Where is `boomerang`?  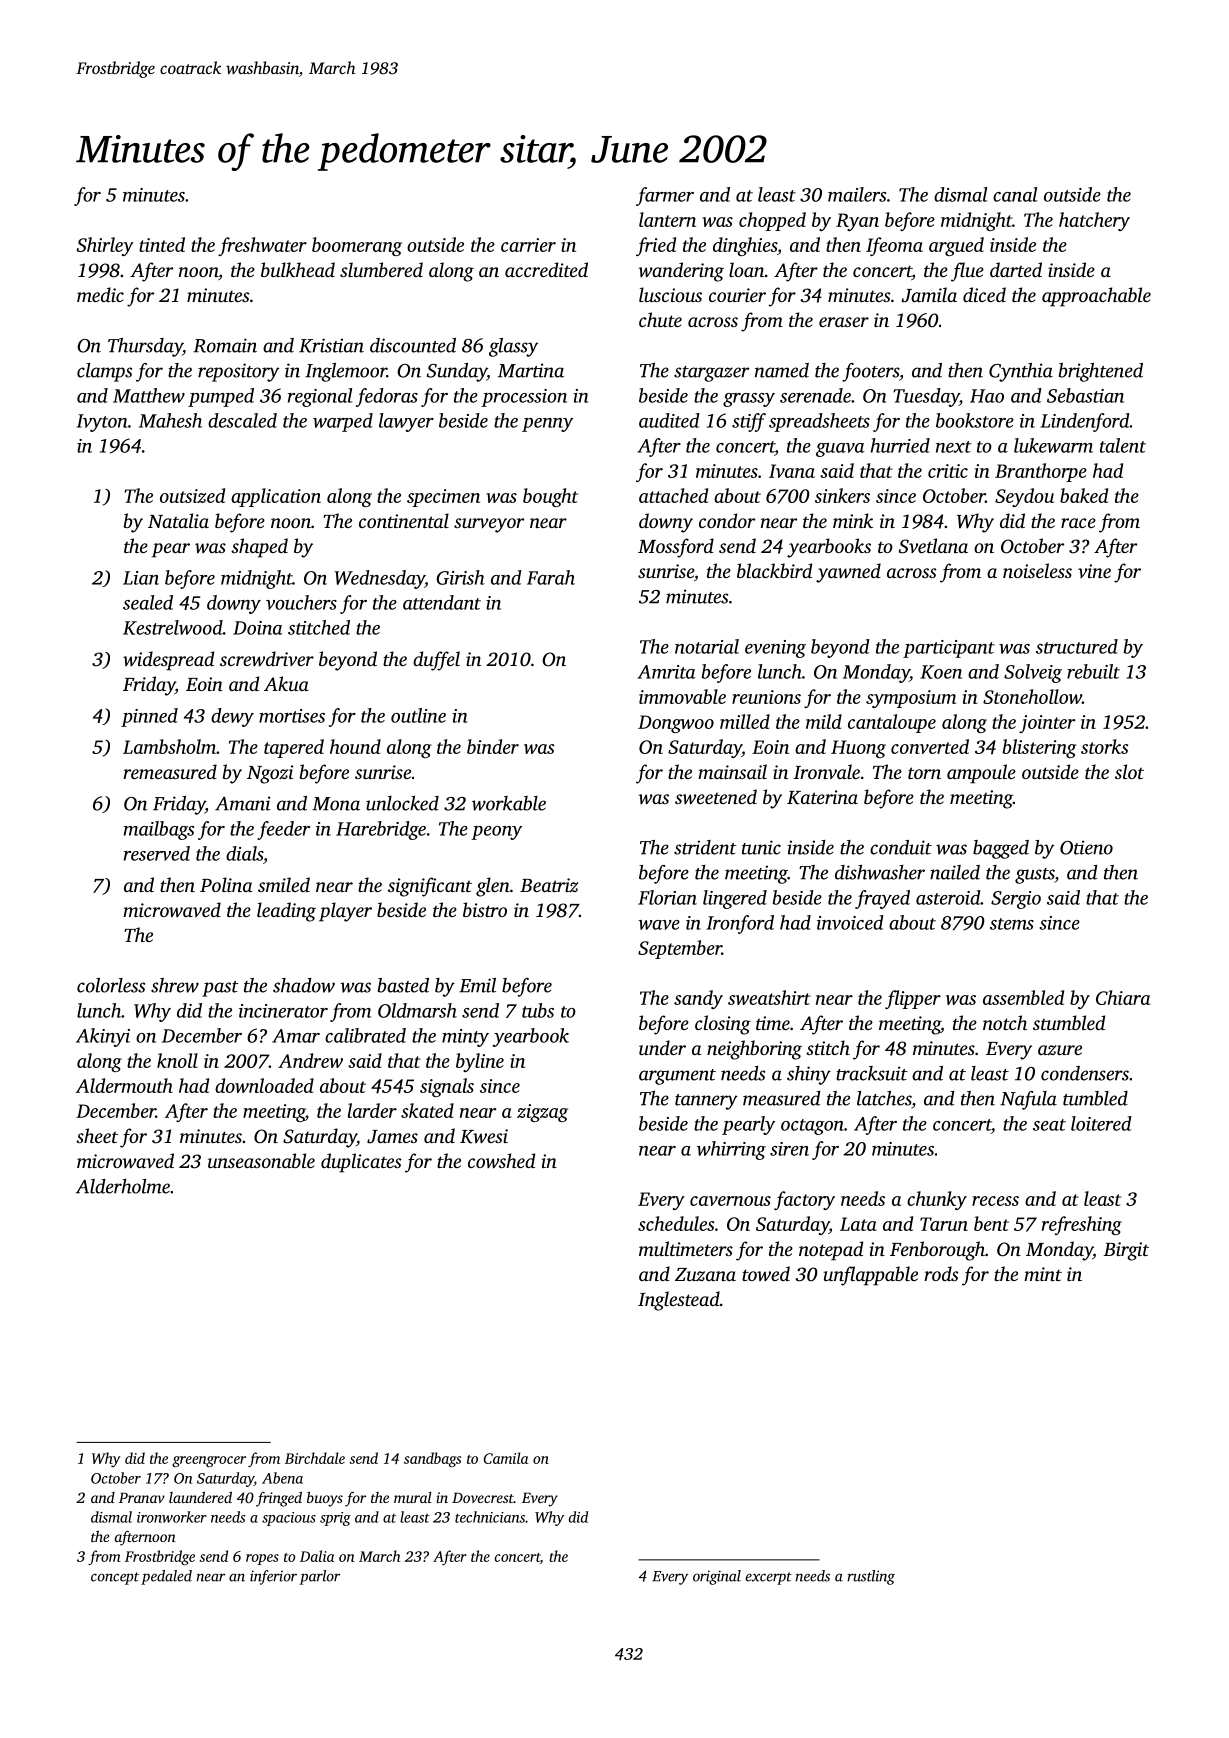
boomerang is located at coordinates (357, 246).
